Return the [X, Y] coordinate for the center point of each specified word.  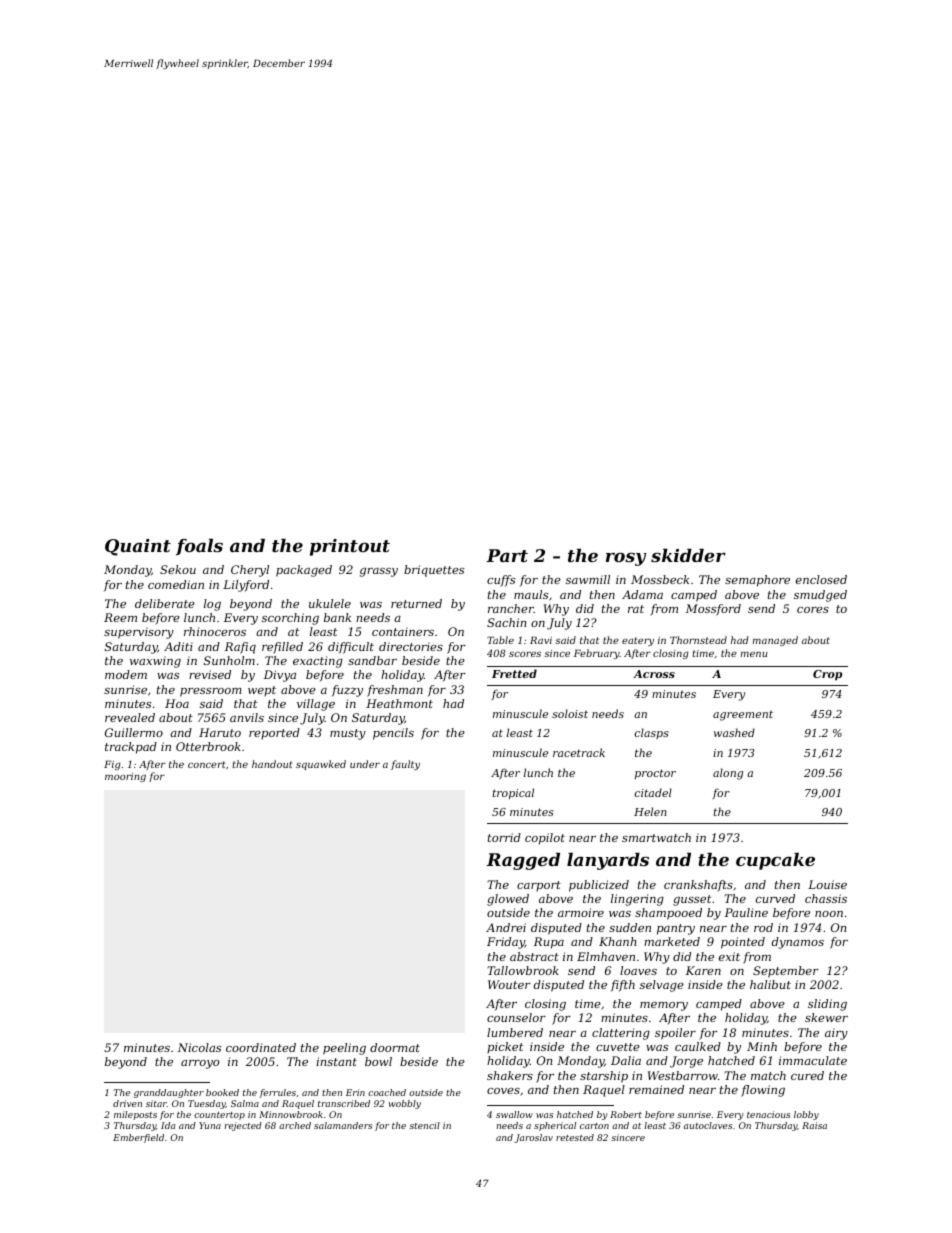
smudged [820, 596]
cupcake [775, 861]
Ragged [523, 861]
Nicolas [199, 1047]
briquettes [434, 571]
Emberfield [138, 1138]
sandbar [372, 660]
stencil [424, 1125]
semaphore [757, 581]
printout [350, 547]
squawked [321, 765]
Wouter [509, 984]
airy [836, 1034]
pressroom [211, 692]
